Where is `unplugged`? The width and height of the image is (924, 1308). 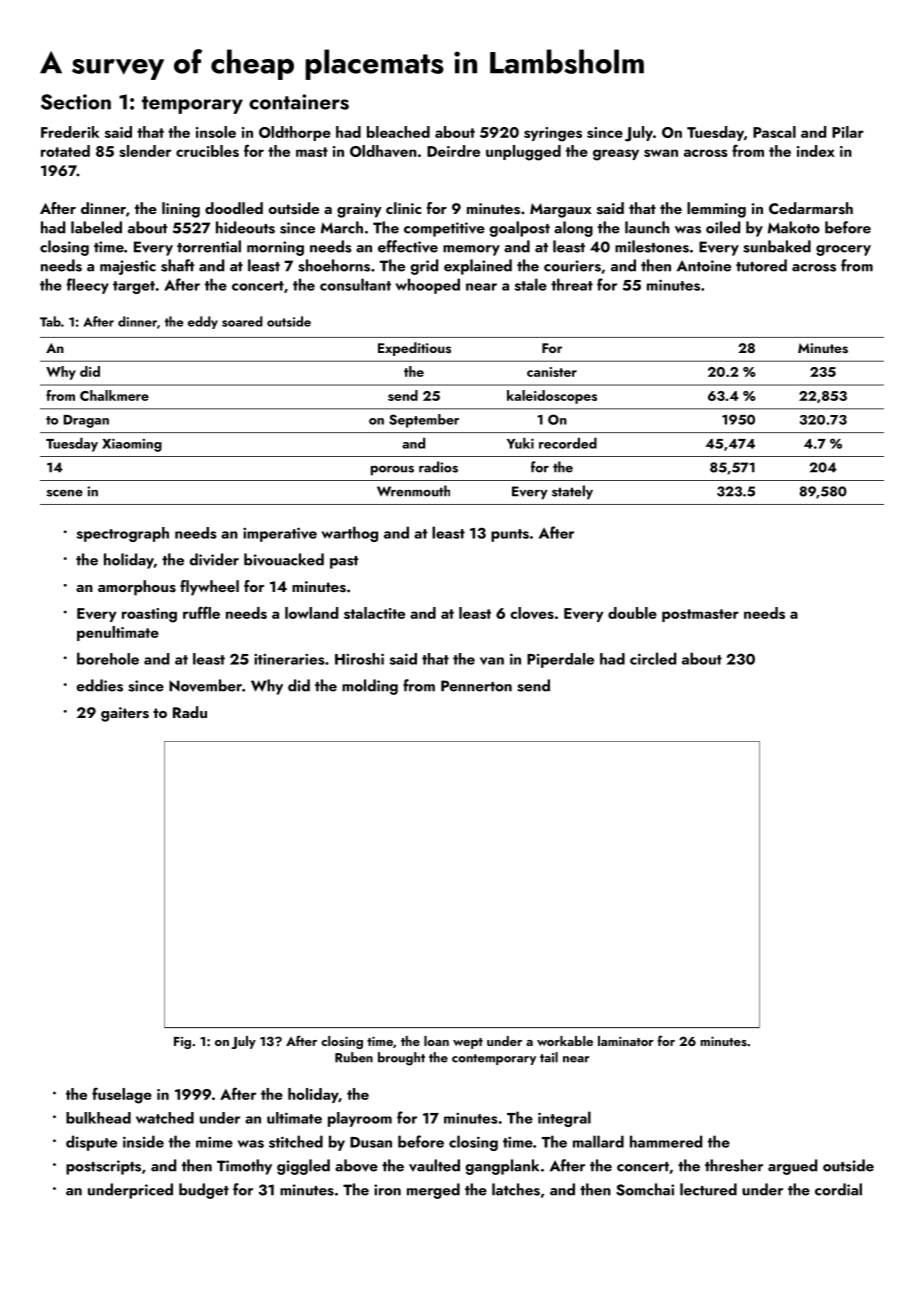 unplugged is located at coordinates (523, 153).
